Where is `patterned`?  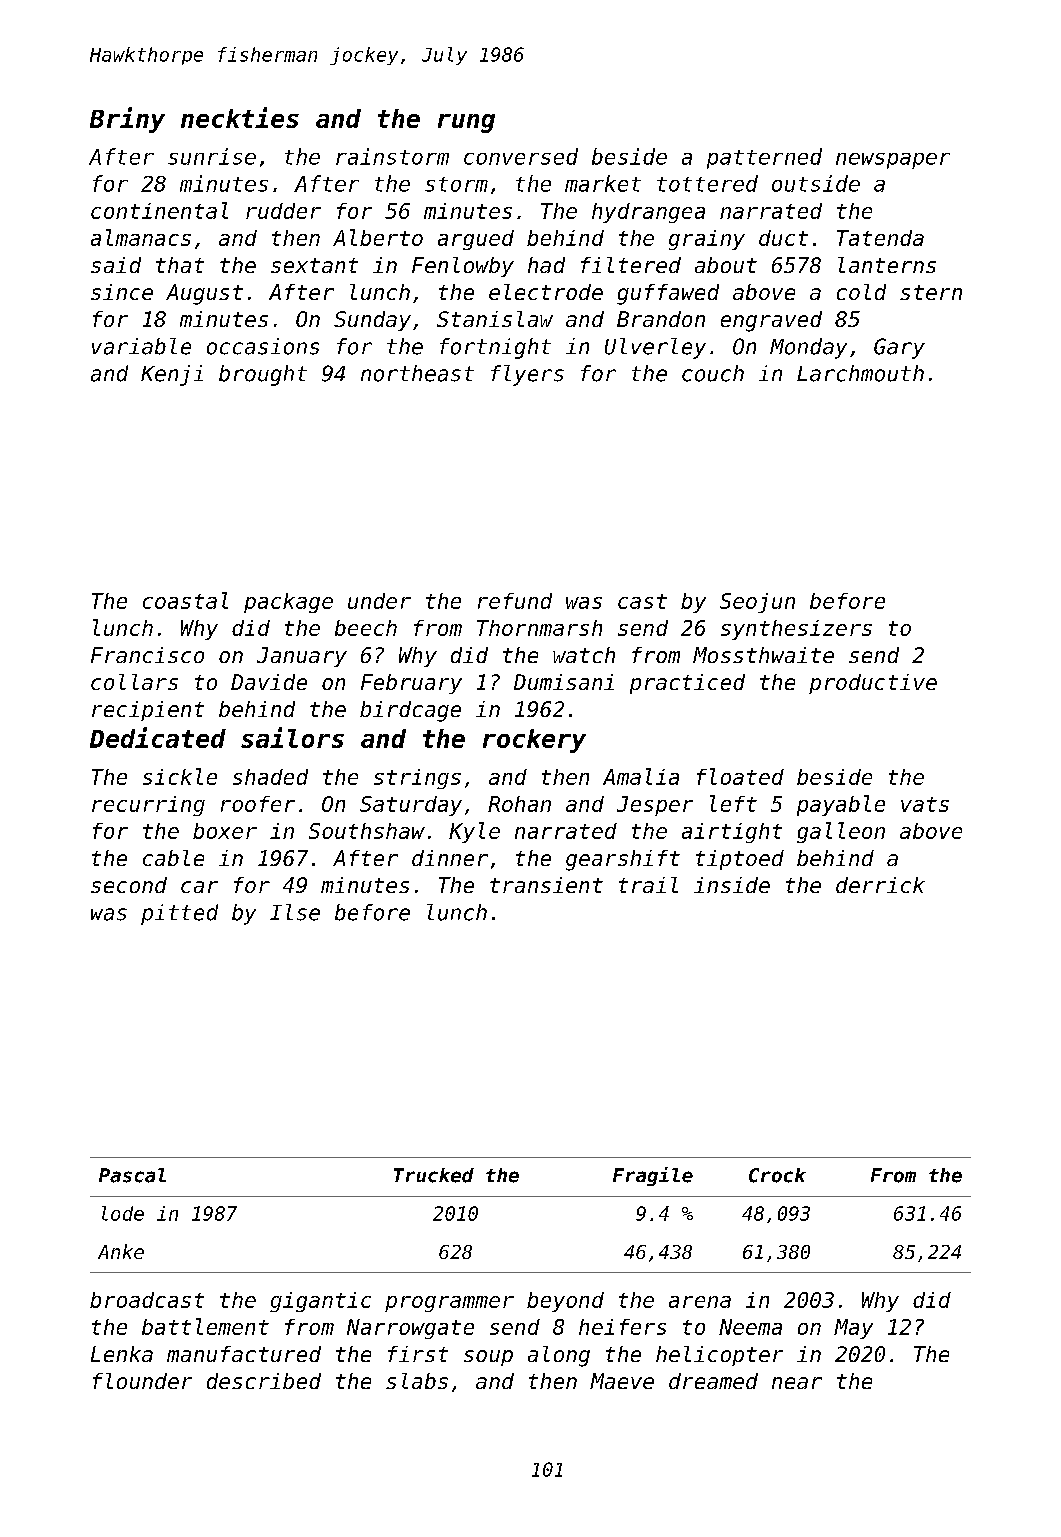 patterned is located at coordinates (764, 158).
